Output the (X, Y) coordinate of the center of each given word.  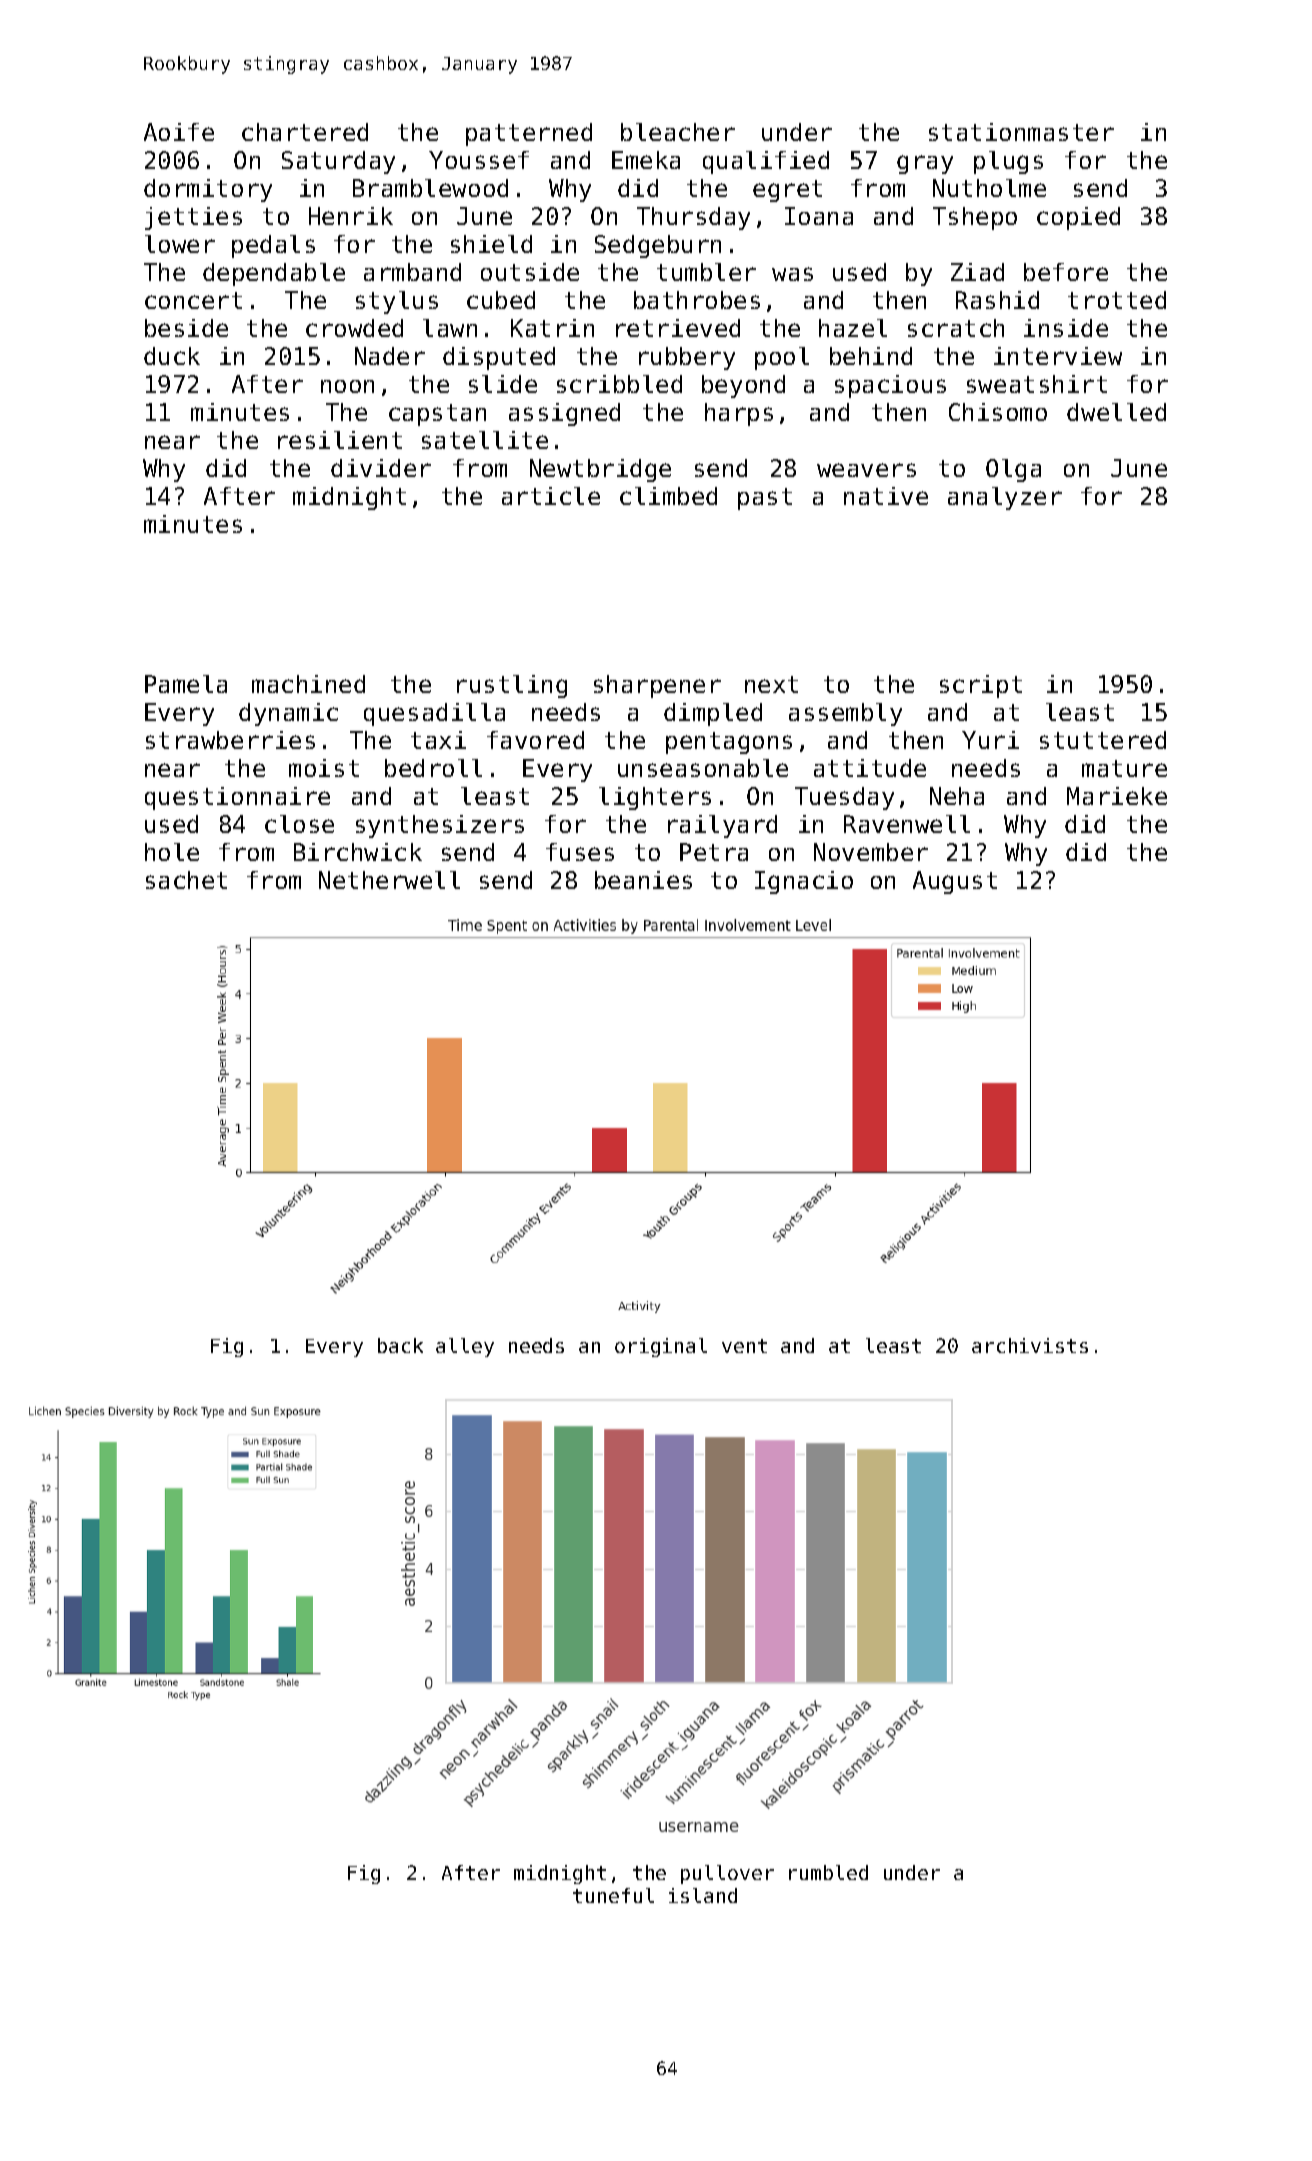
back (400, 1345)
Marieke (1117, 796)
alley (465, 1347)
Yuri (990, 740)
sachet (186, 880)
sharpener (657, 686)
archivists (1030, 1345)
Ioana (819, 216)
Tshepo (975, 218)
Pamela (186, 684)
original (661, 1347)
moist (324, 768)
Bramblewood (430, 188)
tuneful (613, 1895)
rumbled (828, 1872)
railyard (722, 826)
